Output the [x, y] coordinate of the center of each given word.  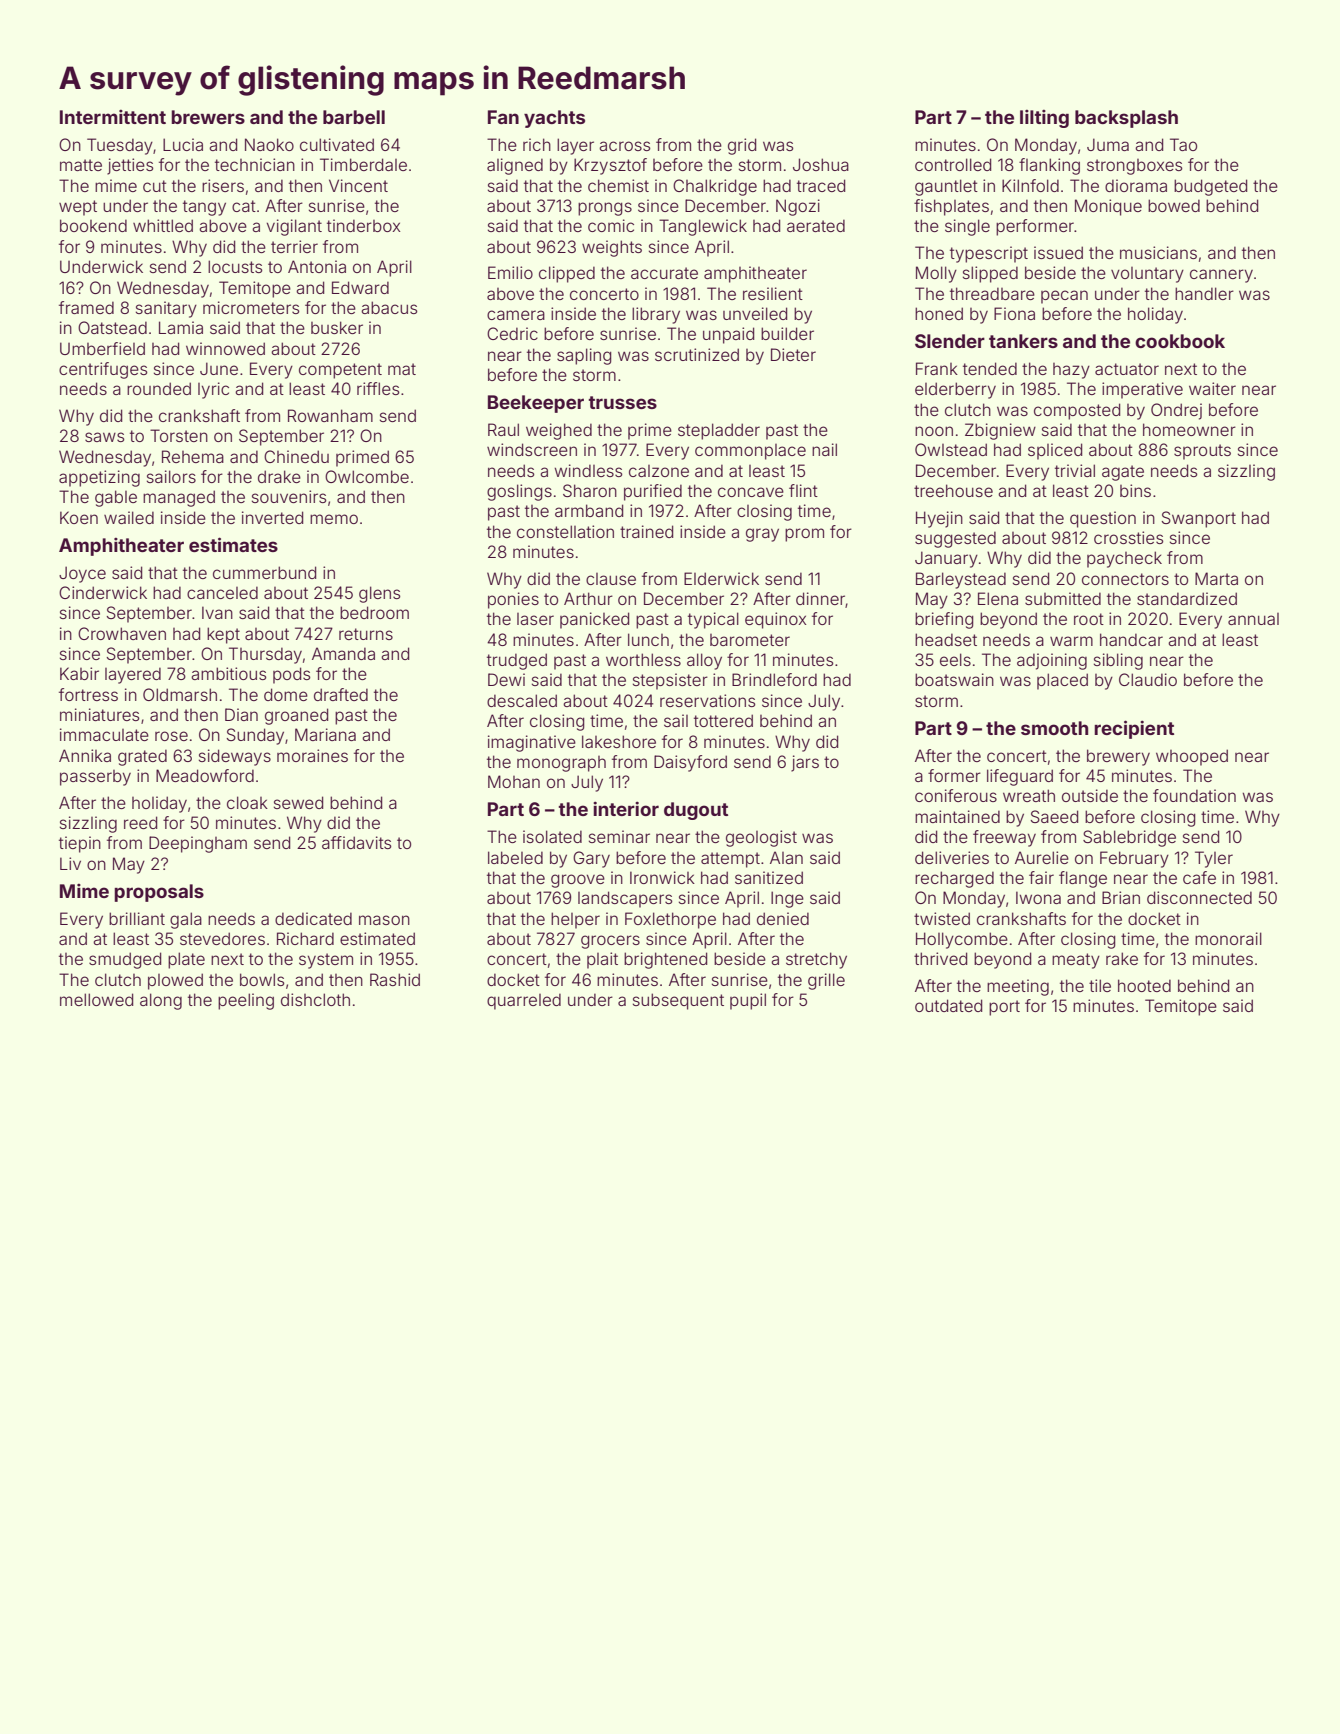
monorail [1228, 938]
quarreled [524, 1001]
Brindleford [774, 679]
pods [291, 675]
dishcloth [315, 999]
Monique [1108, 207]
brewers [208, 117]
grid [742, 146]
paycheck [1124, 559]
